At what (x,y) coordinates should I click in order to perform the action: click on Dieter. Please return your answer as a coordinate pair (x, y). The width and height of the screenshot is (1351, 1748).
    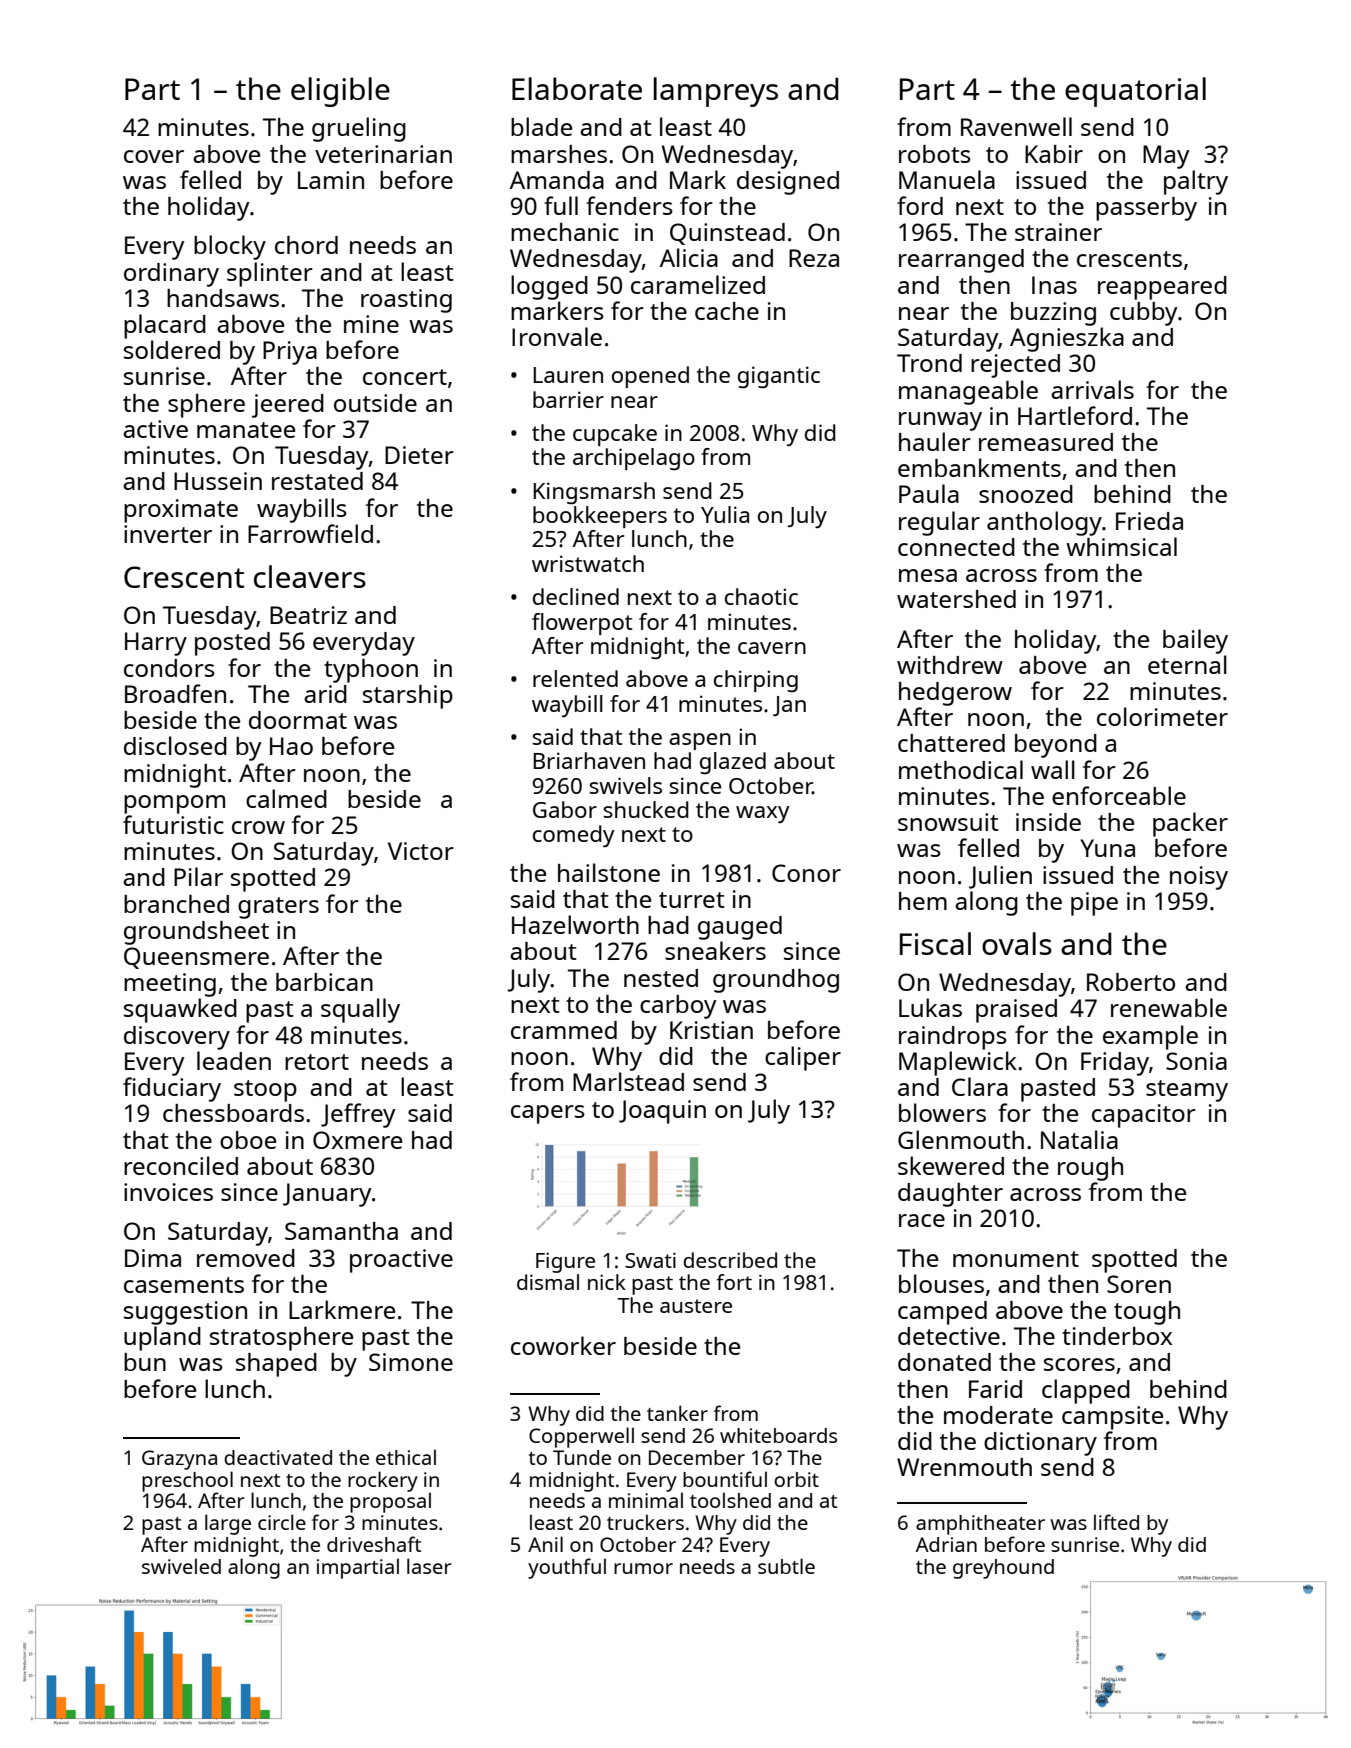
    Looking at the image, I should click on (419, 455).
